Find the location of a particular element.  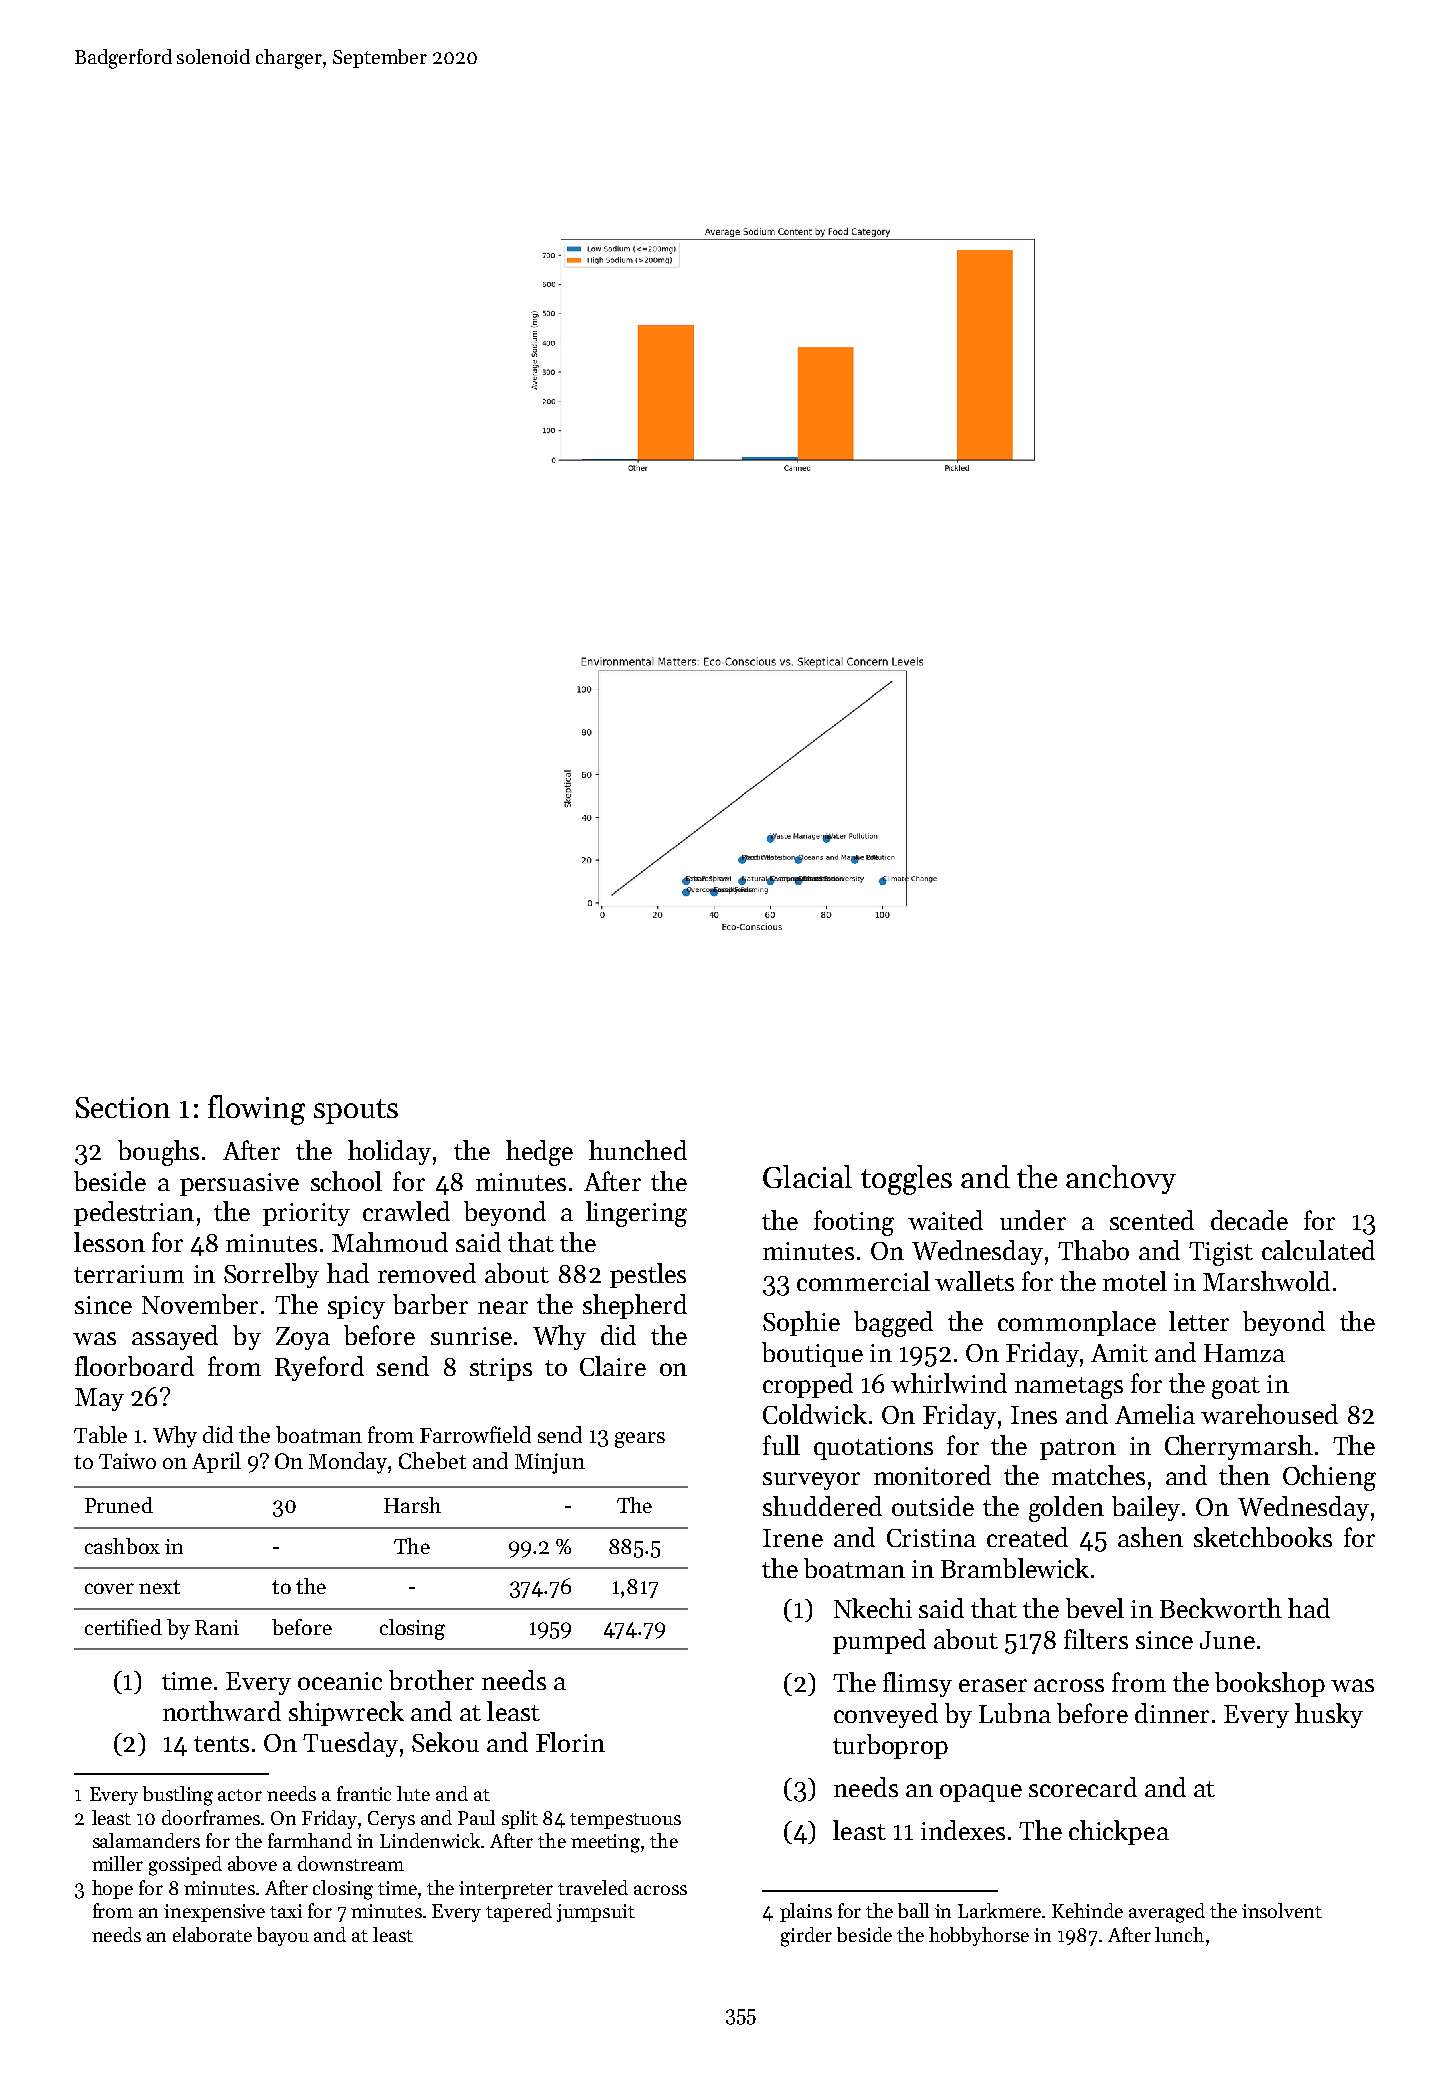

meeting is located at coordinates (605, 1843).
